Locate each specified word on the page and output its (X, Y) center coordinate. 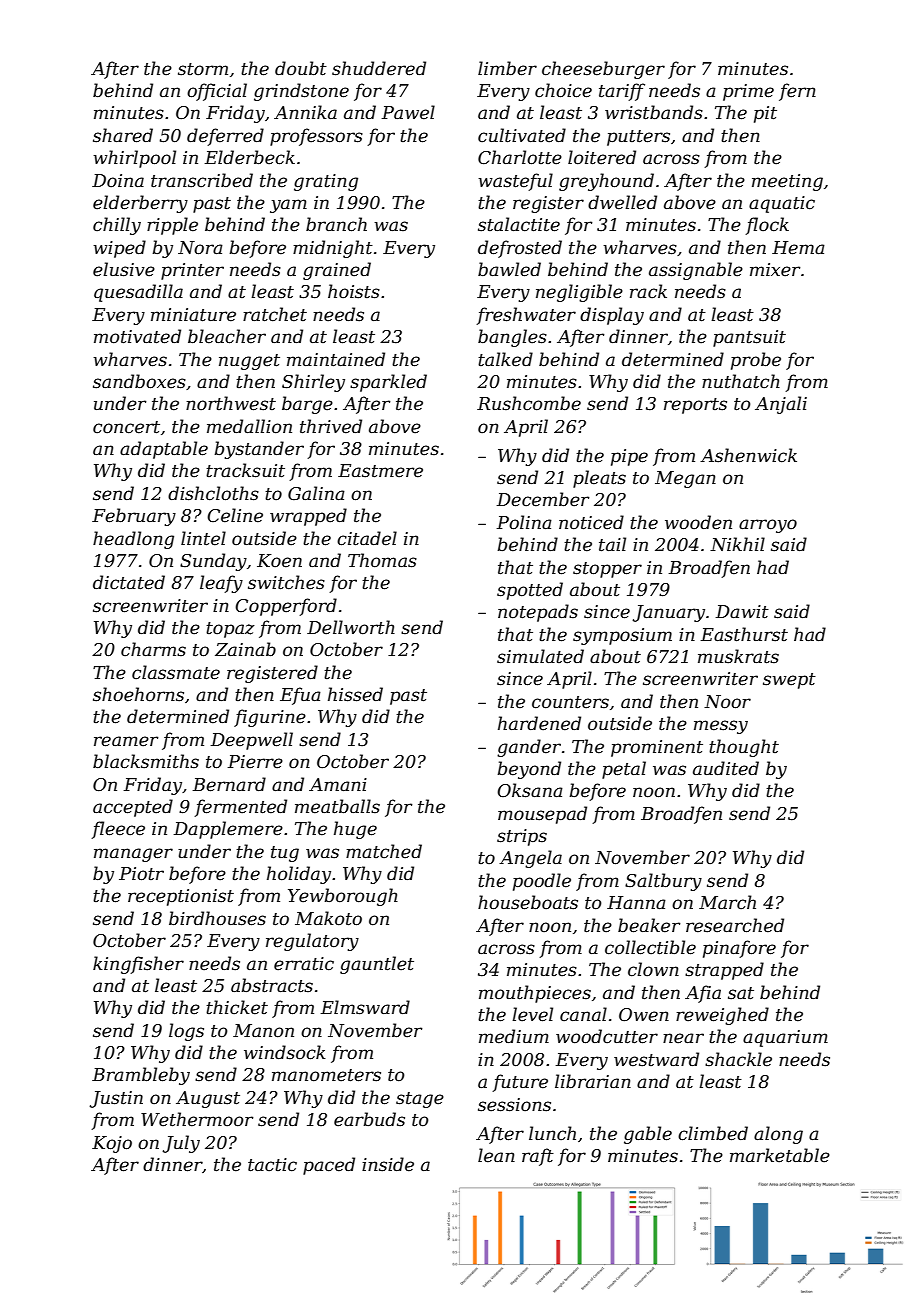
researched (735, 925)
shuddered (379, 68)
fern (797, 92)
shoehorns (138, 694)
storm (203, 69)
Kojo (112, 1144)
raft (538, 1157)
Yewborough (343, 897)
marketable (780, 1155)
